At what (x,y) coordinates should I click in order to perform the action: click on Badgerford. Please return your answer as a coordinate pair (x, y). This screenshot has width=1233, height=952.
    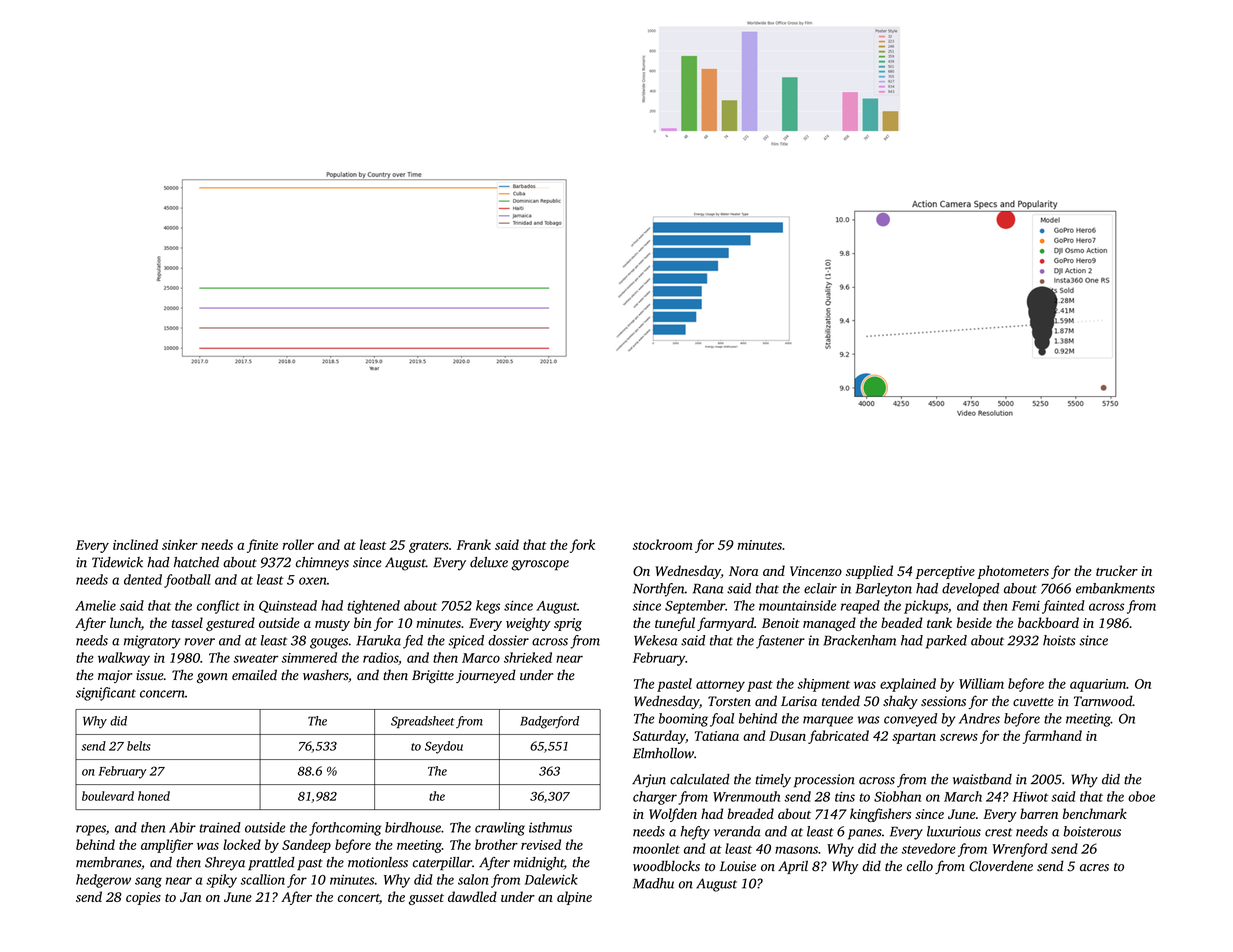
    Looking at the image, I should click on (549, 722).
